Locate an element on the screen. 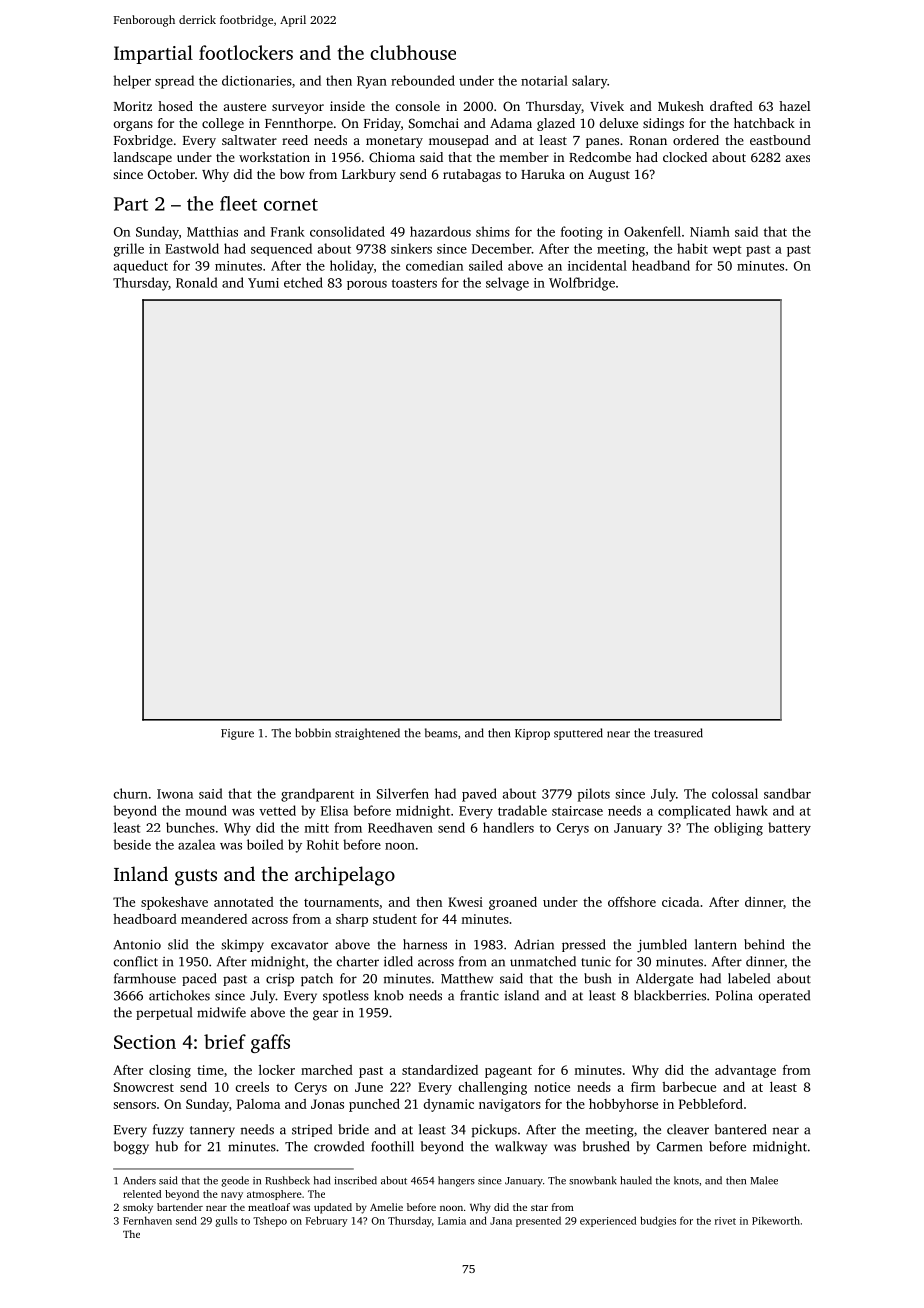  treasured is located at coordinates (678, 733).
